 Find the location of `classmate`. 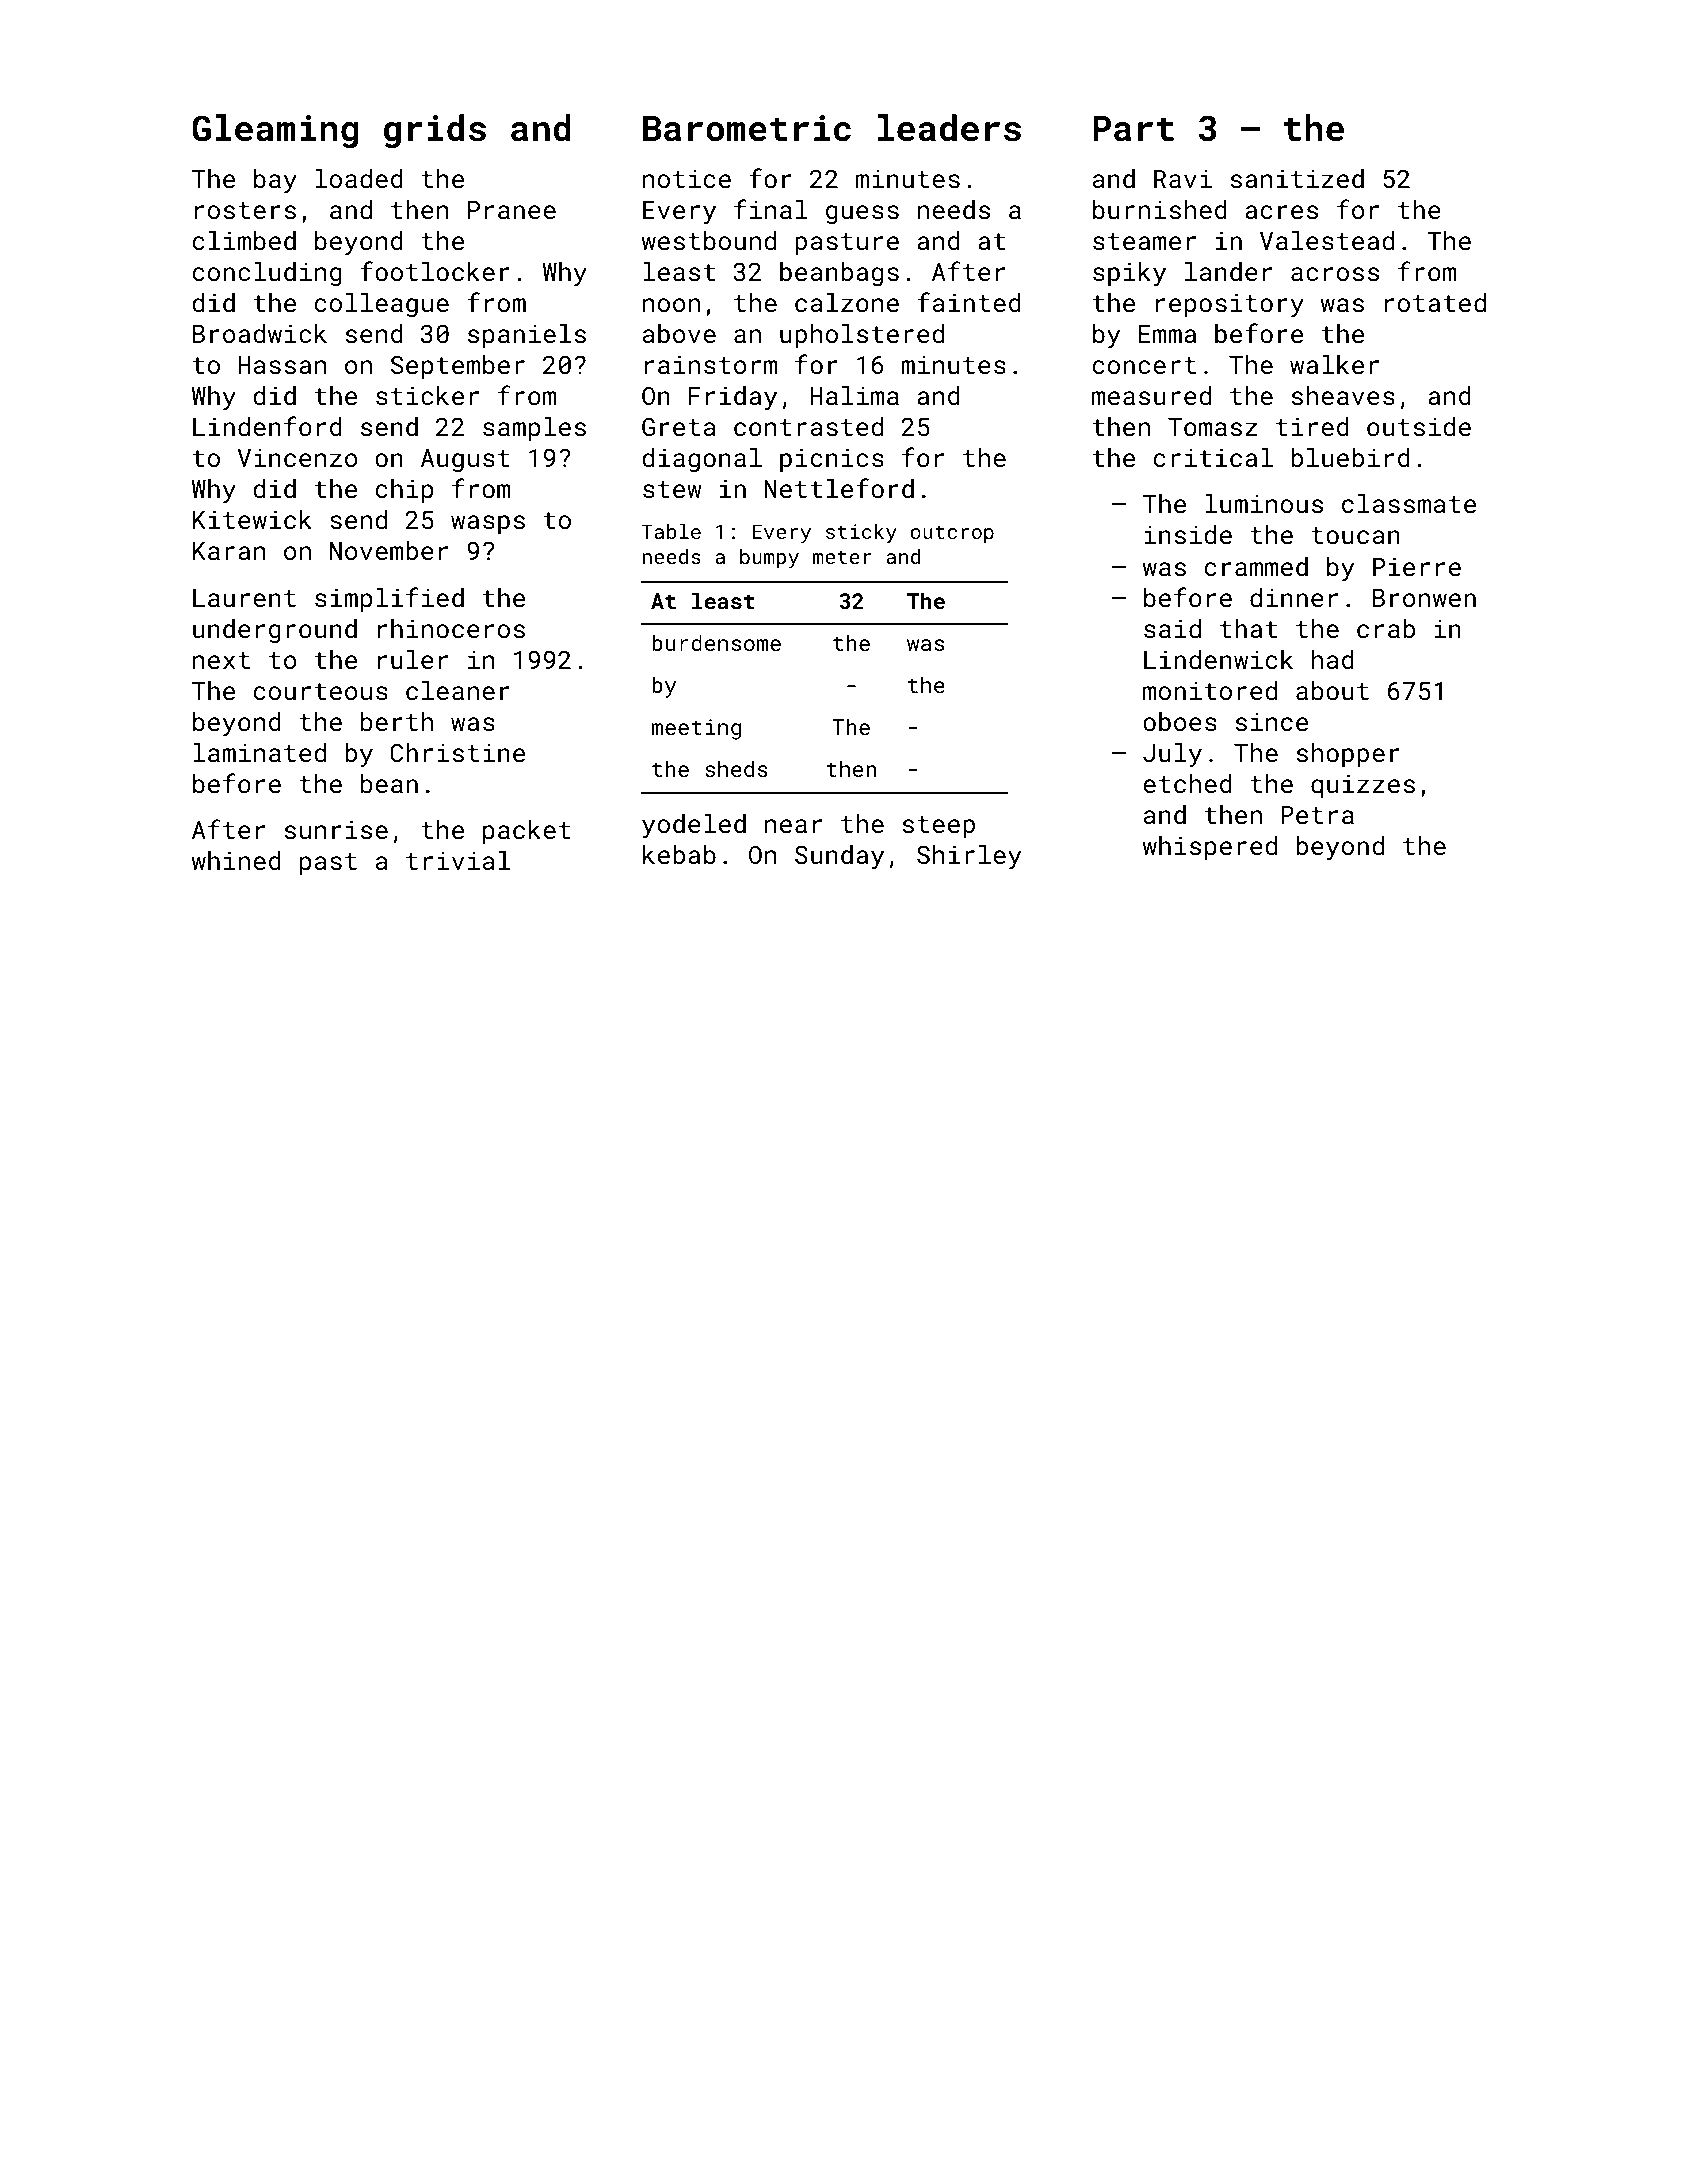

classmate is located at coordinates (1409, 503).
